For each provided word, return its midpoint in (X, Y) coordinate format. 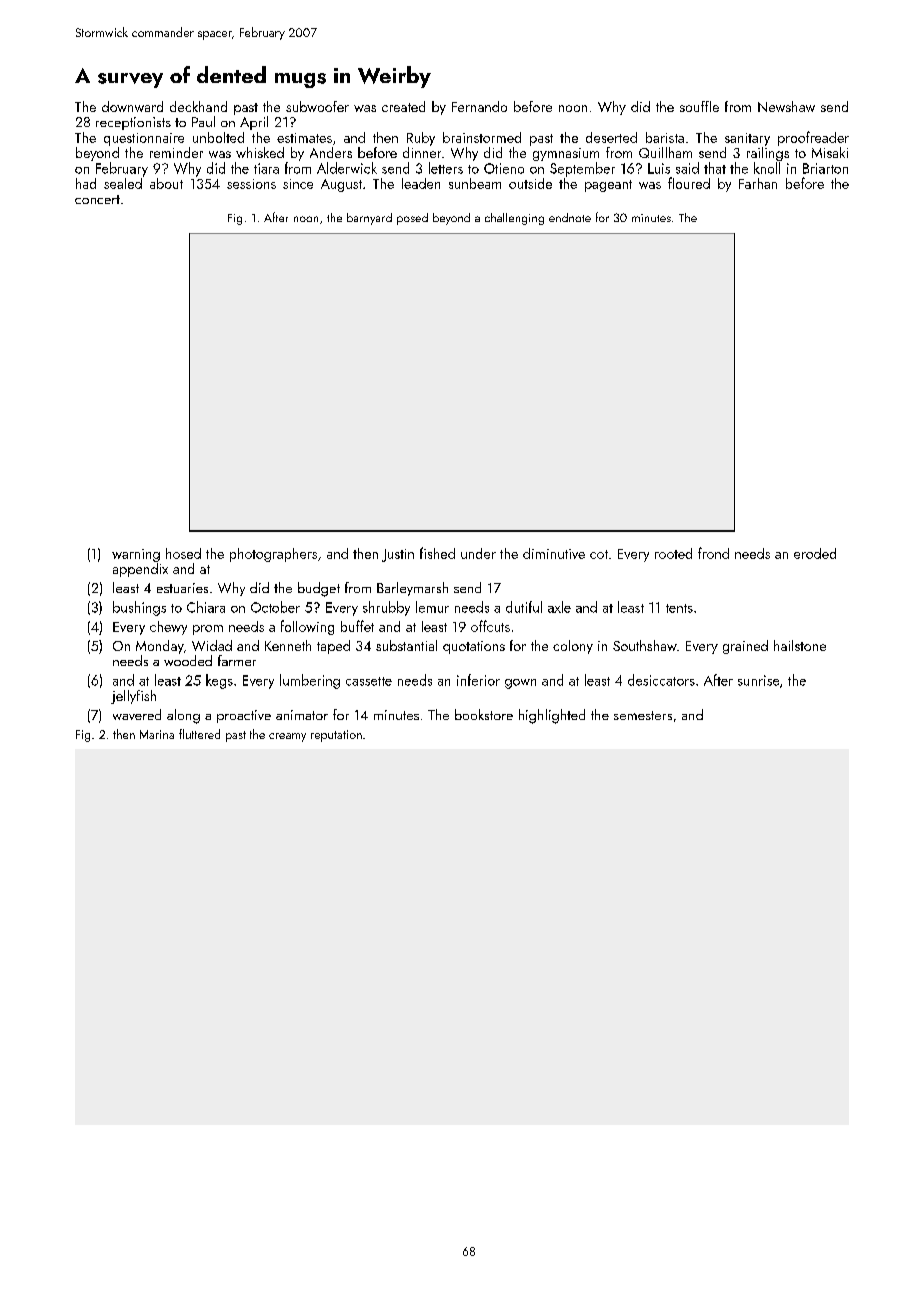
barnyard (369, 219)
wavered (137, 714)
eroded (815, 553)
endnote (570, 217)
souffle (699, 106)
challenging (514, 219)
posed (412, 219)
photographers (273, 555)
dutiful (524, 607)
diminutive (554, 553)
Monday (160, 647)
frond (713, 553)
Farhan (758, 183)
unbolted (218, 137)
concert (97, 199)
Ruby (421, 139)
